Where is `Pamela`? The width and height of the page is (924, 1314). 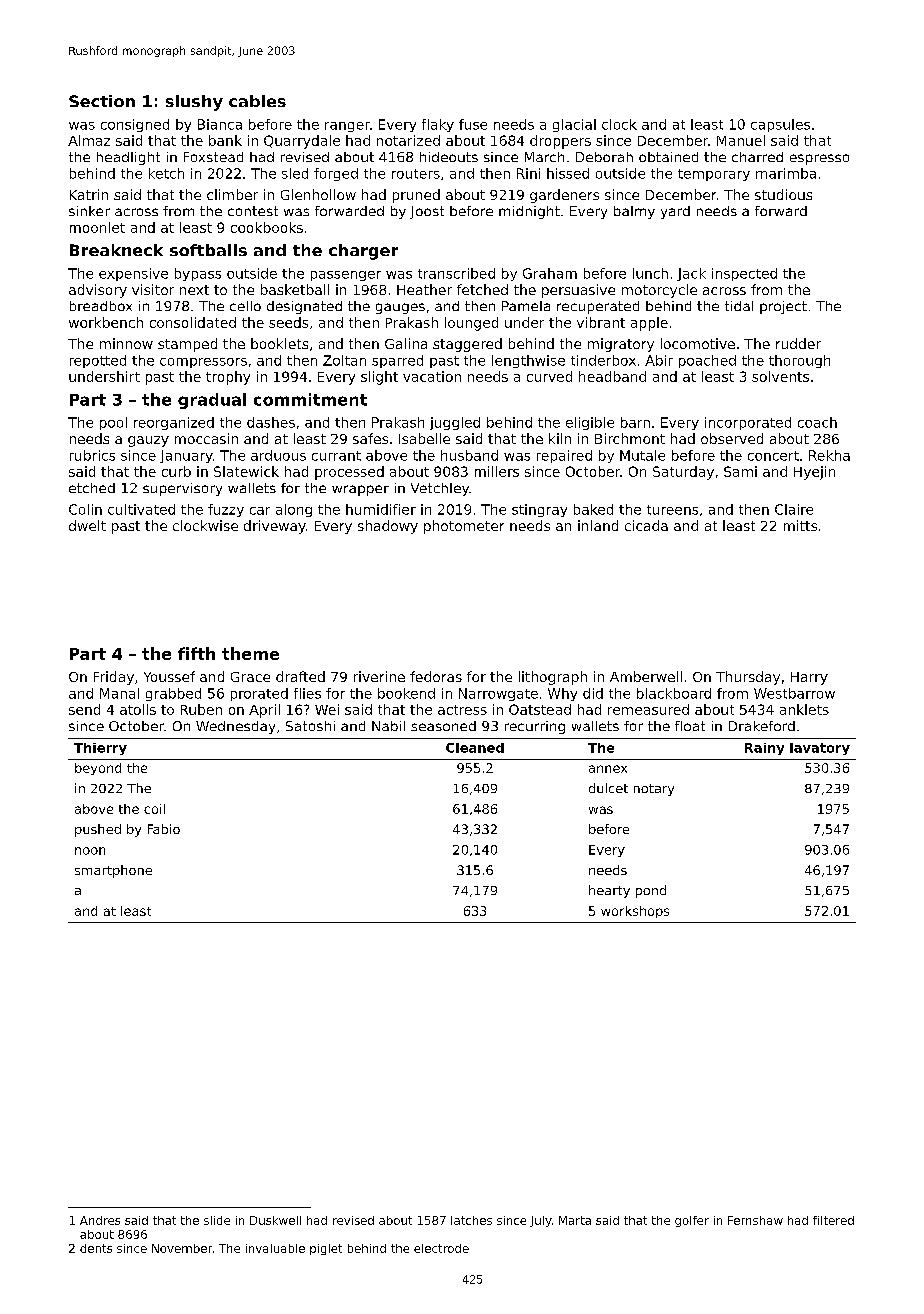 Pamela is located at coordinates (526, 306).
